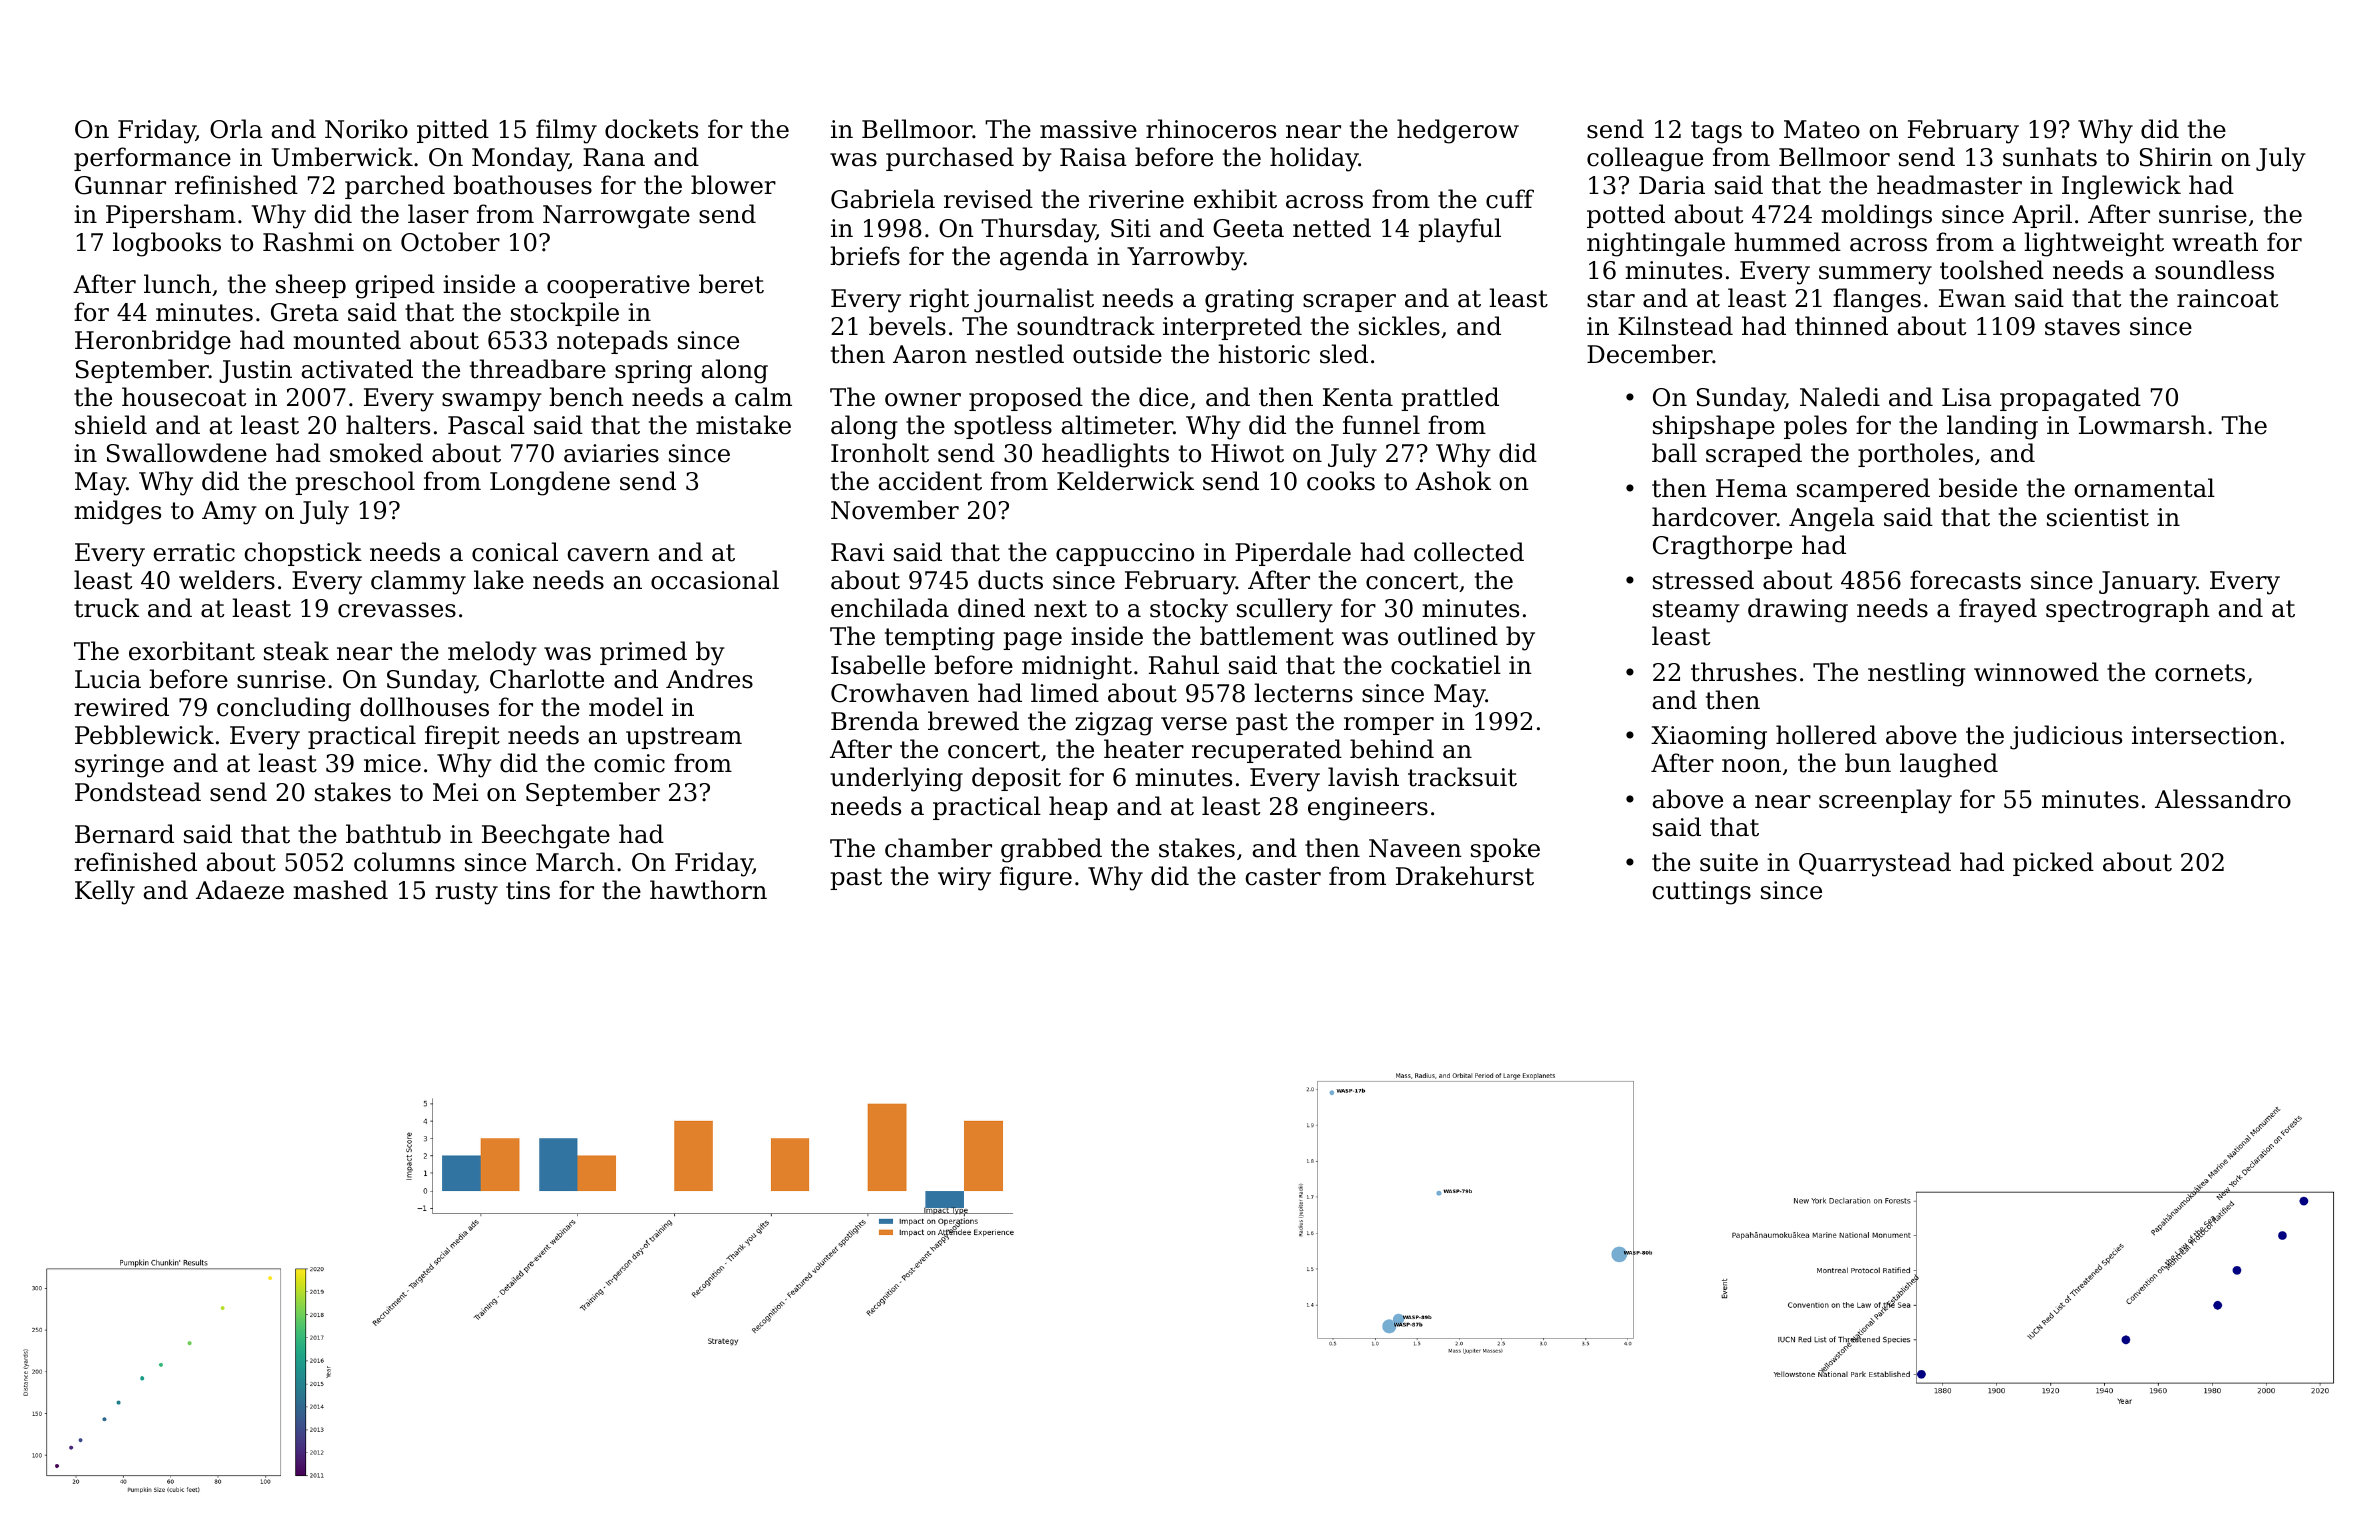  Describe the element at coordinates (1283, 877) in the page. I see `caster` at that location.
